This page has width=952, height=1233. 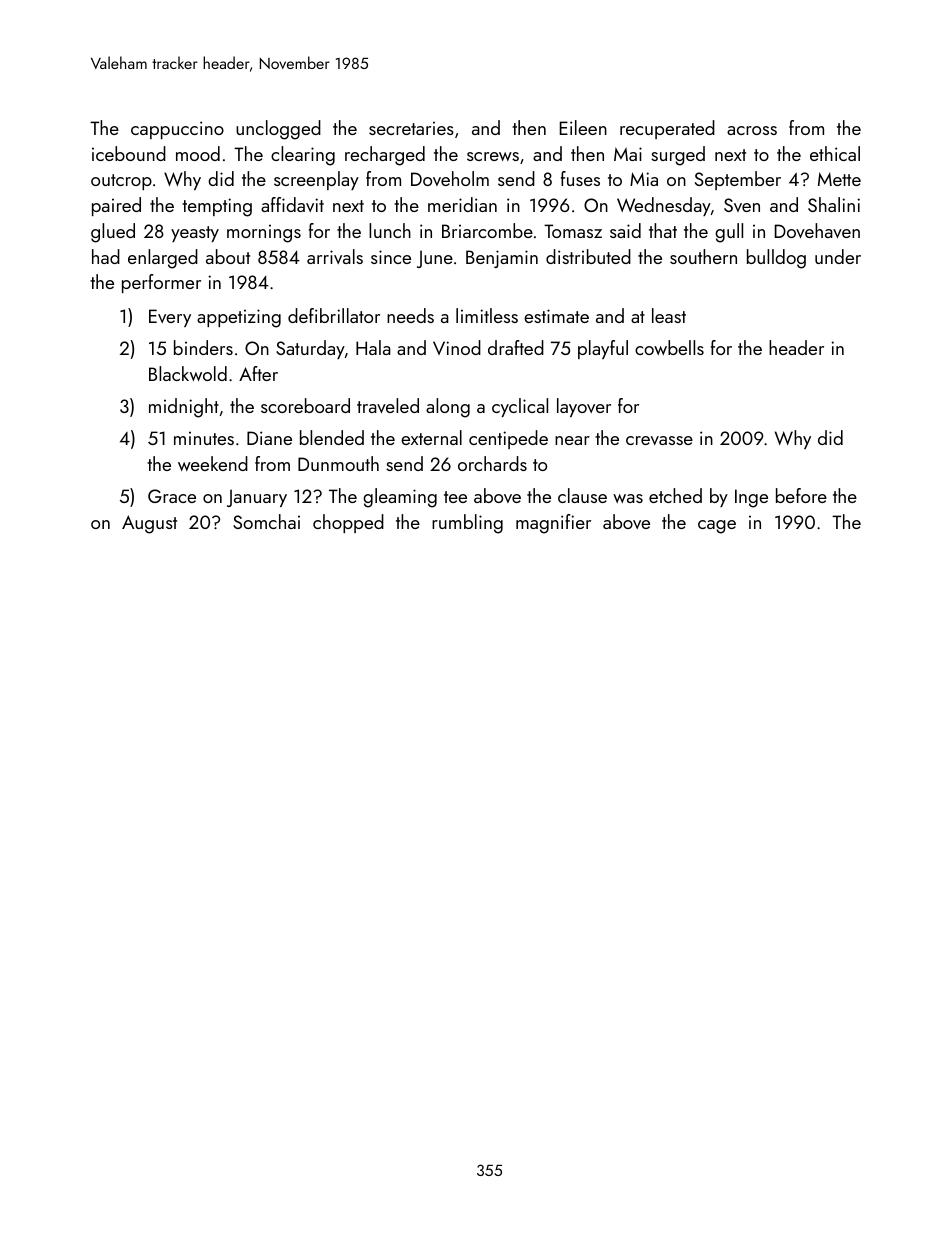 What do you see at coordinates (411, 128) in the page?
I see `secretaries` at bounding box center [411, 128].
